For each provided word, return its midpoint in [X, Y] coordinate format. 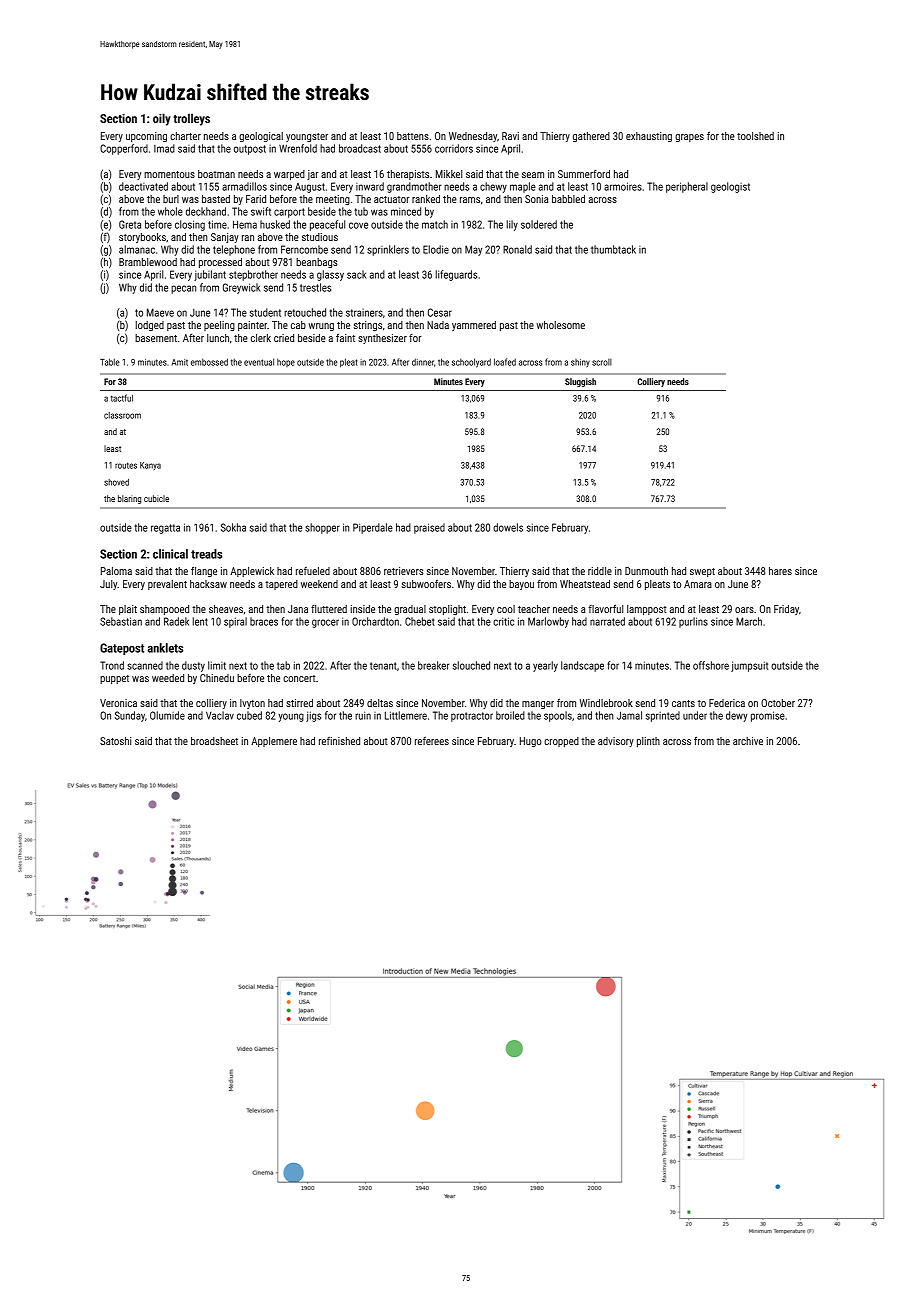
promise [768, 716]
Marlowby [548, 622]
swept [702, 572]
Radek [176, 621]
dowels [508, 527]
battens [413, 136]
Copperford [124, 149]
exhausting [649, 137]
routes [126, 465]
